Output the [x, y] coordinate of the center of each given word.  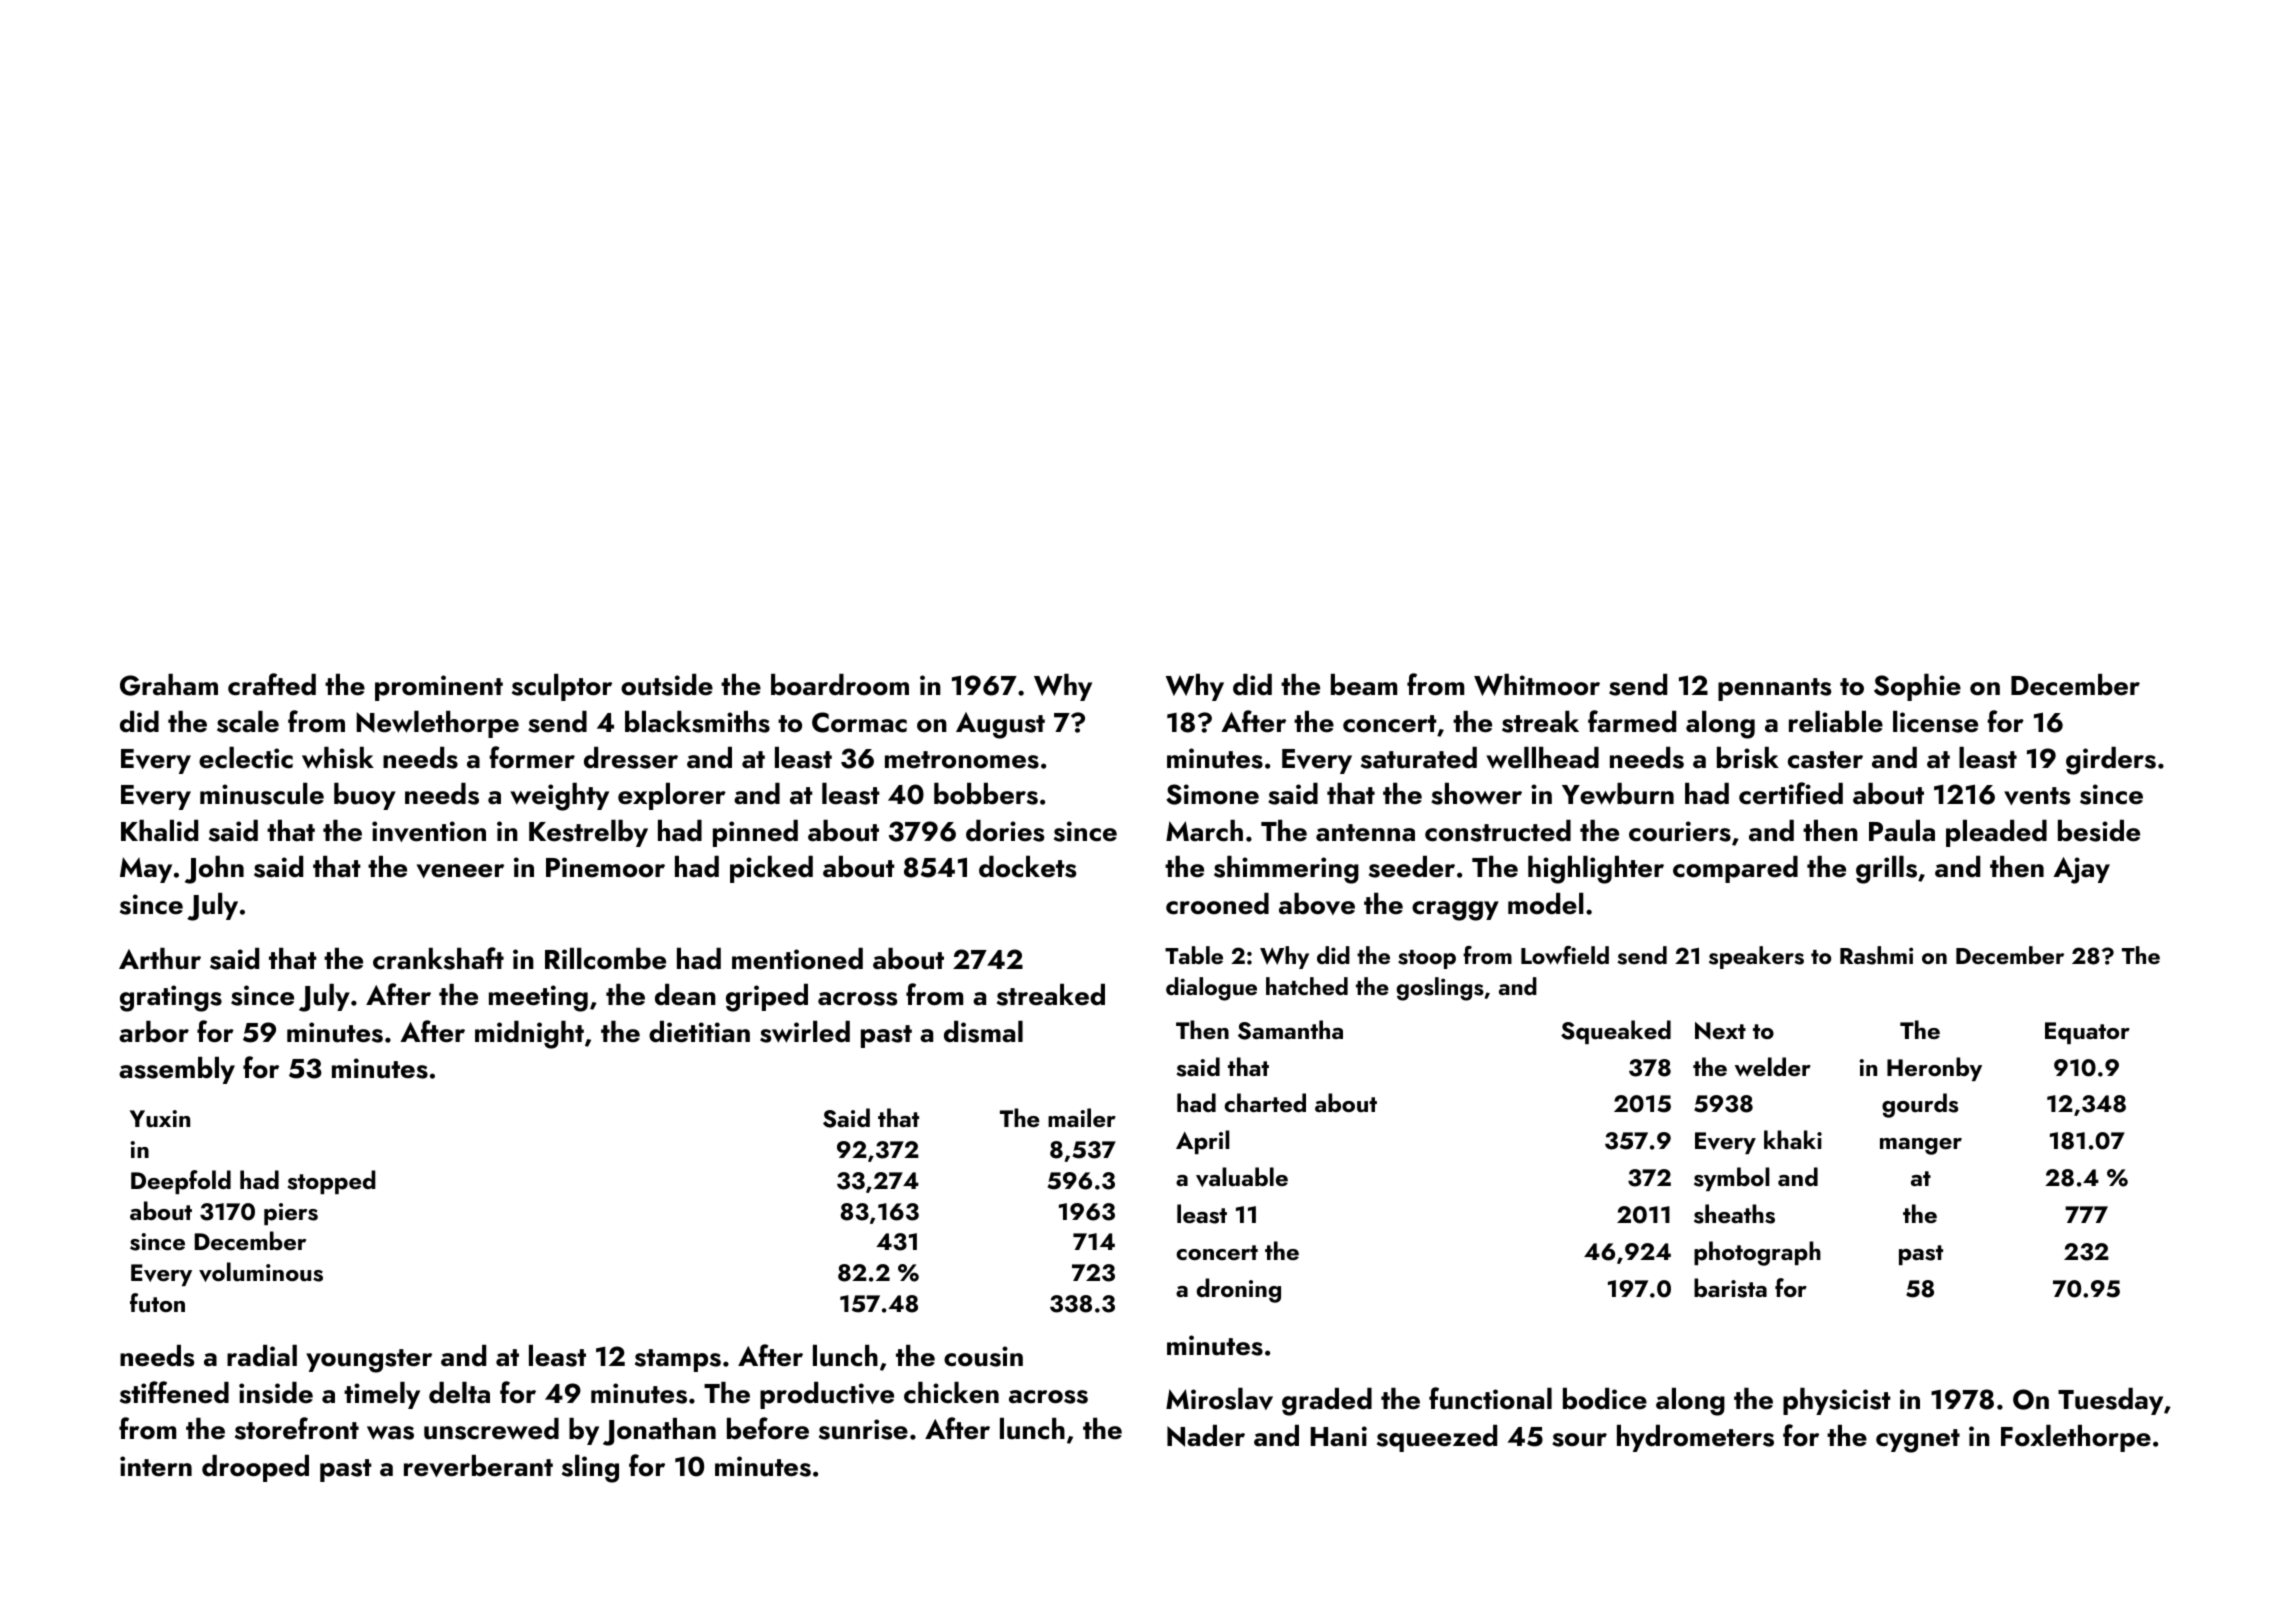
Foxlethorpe [2076, 1438]
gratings [171, 998]
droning [1239, 1290]
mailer [1082, 1117]
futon [157, 1302]
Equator [2087, 1033]
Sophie [1917, 687]
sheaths [1734, 1214]
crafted [272, 684]
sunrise [863, 1429]
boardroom [840, 685]
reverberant [478, 1466]
